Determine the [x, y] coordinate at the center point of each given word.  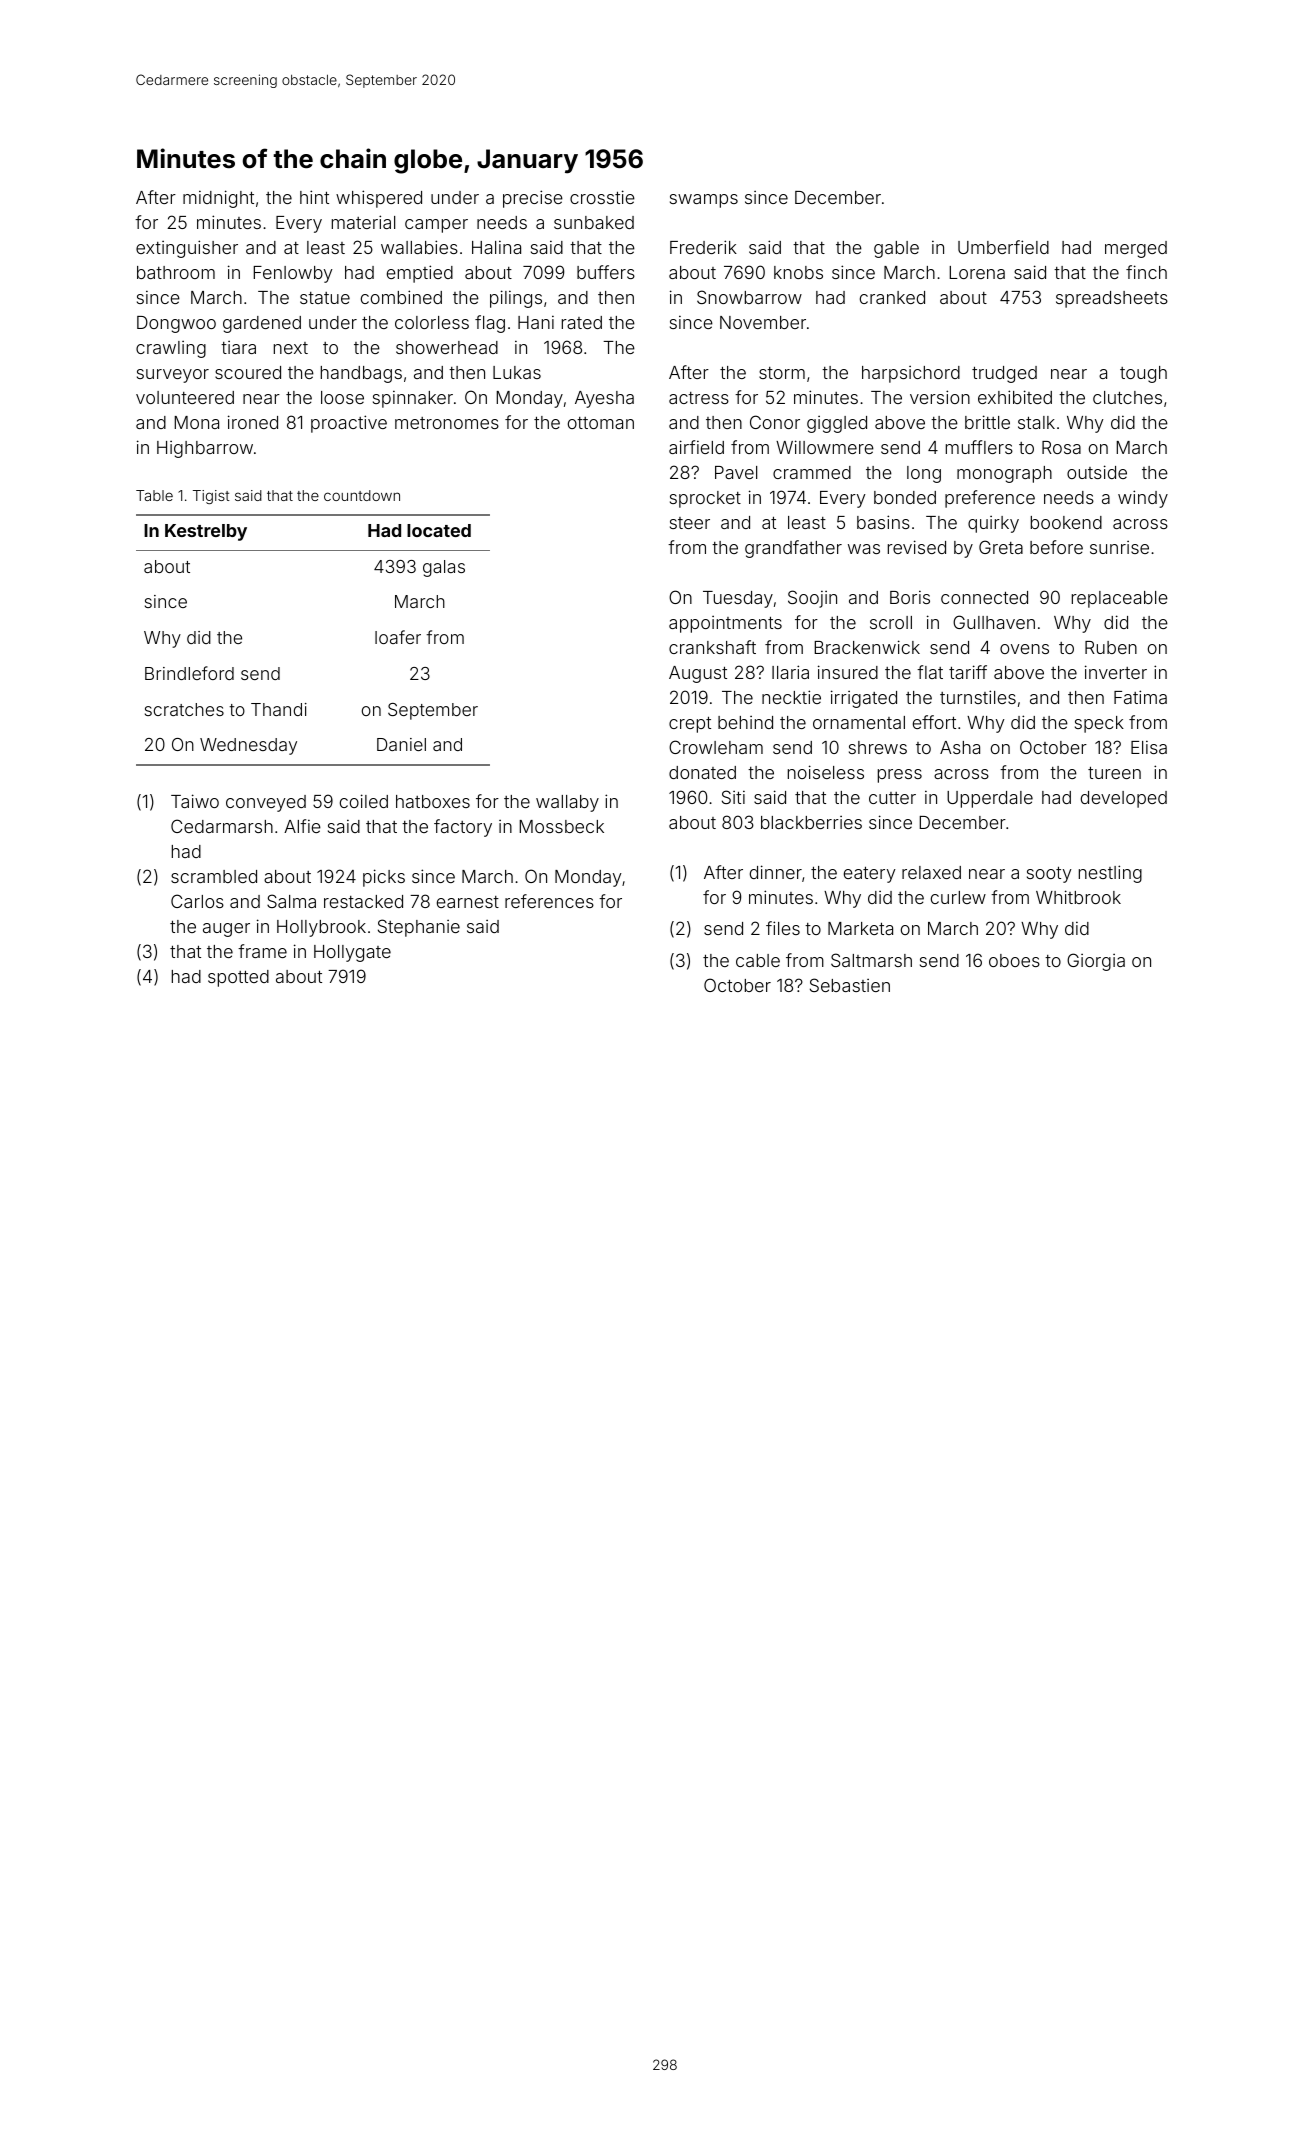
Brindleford [189, 673]
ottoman [601, 423]
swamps [704, 201]
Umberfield [1003, 247]
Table [154, 495]
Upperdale [990, 799]
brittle [987, 422]
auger [226, 930]
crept [690, 724]
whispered [379, 199]
